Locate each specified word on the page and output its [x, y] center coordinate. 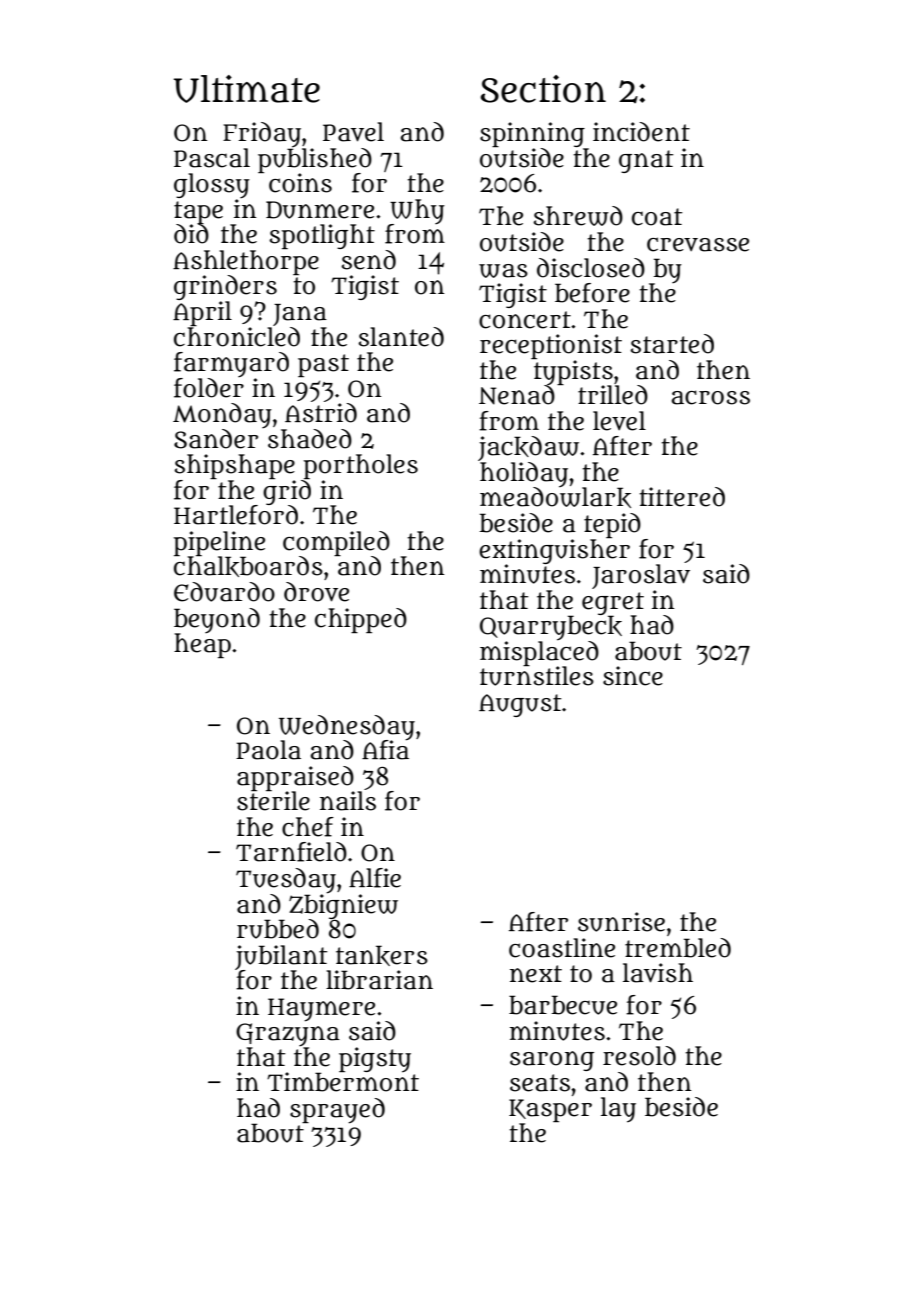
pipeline [219, 543]
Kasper [550, 1110]
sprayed [337, 1111]
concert [525, 320]
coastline [562, 948]
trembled [678, 948]
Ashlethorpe [246, 262]
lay [618, 1110]
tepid [612, 525]
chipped [361, 620]
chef [308, 827]
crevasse [698, 244]
